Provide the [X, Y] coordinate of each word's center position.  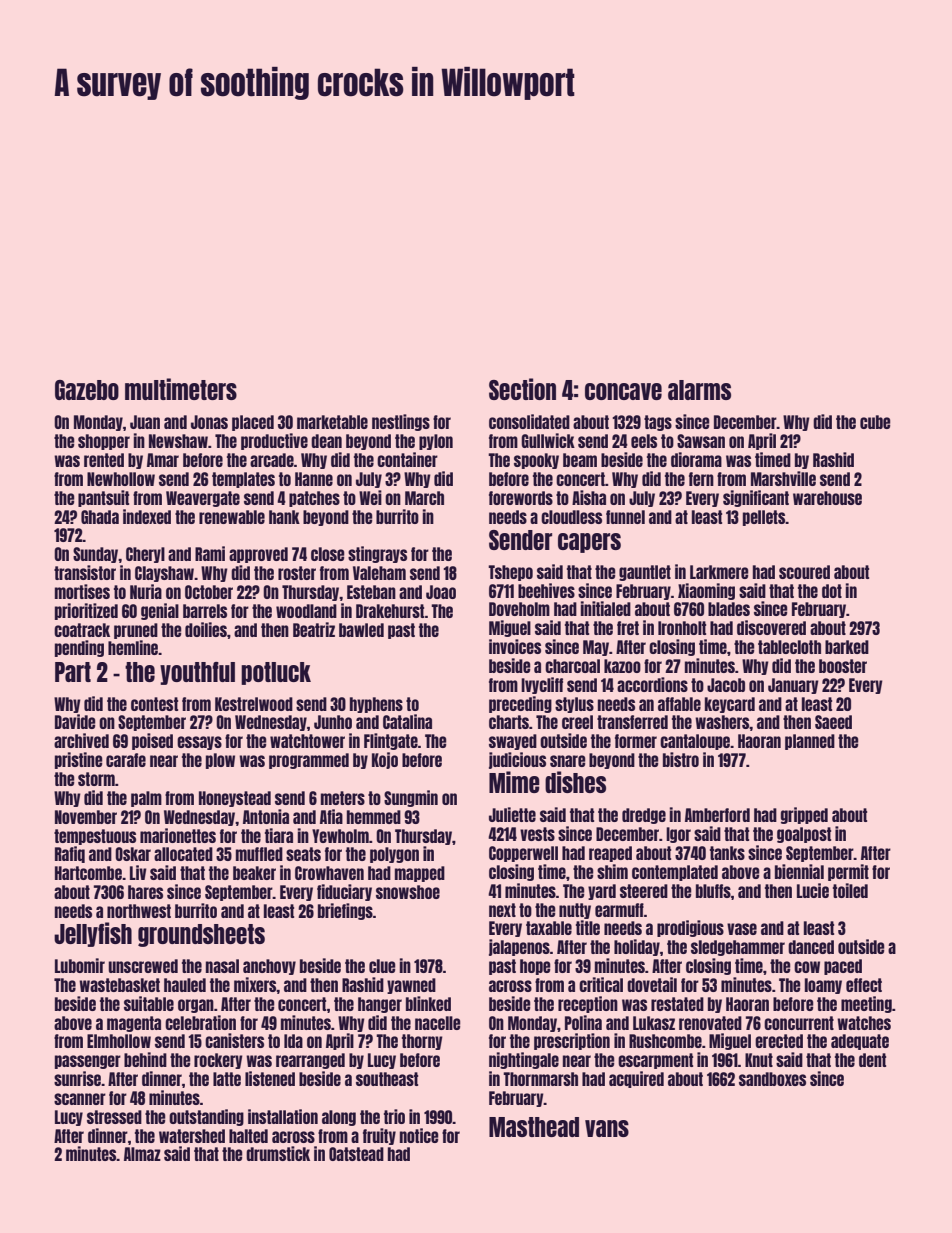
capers [589, 543]
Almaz [142, 1154]
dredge [644, 816]
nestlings [401, 422]
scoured [804, 572]
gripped [804, 815]
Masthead [534, 1127]
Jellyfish [93, 934]
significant [756, 498]
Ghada [100, 517]
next [502, 910]
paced [843, 967]
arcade [272, 460]
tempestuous [95, 837]
